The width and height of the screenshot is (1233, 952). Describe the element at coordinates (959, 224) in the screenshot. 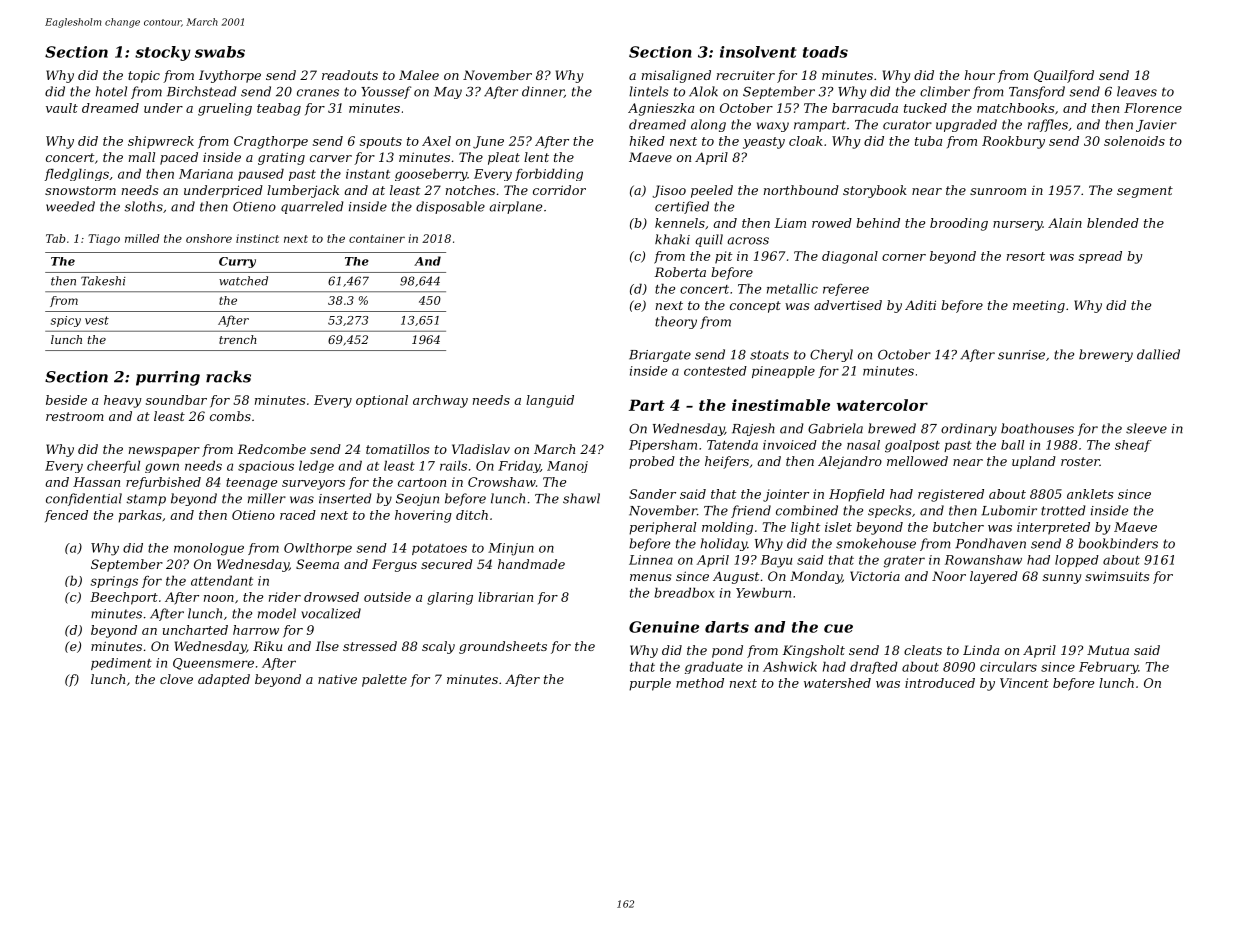

I see `brooding` at that location.
